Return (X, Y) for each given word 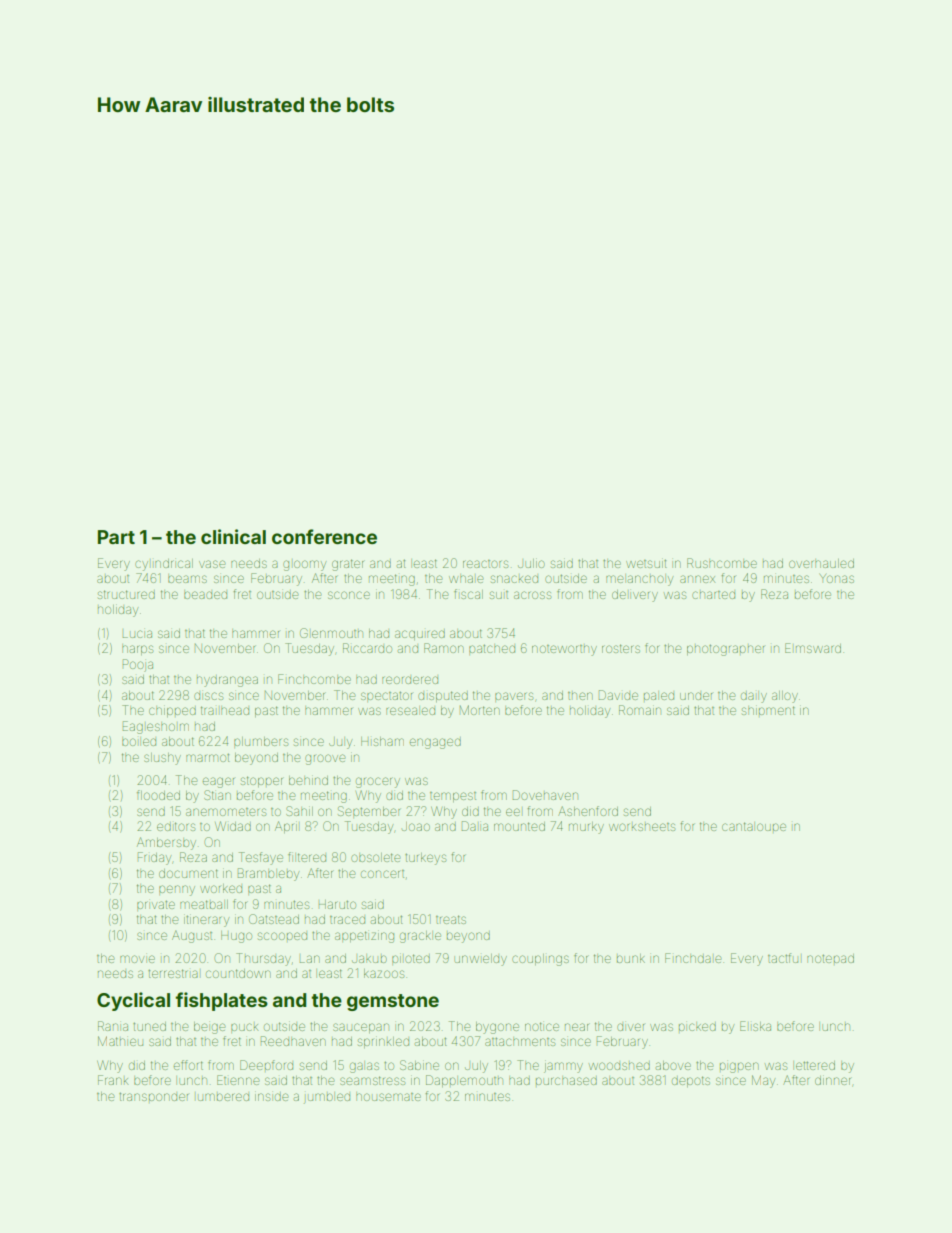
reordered (410, 680)
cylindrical (164, 565)
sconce (349, 595)
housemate (388, 1097)
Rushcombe (722, 563)
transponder (153, 1097)
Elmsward (813, 648)
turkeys (425, 859)
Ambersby (166, 843)
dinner (833, 1080)
